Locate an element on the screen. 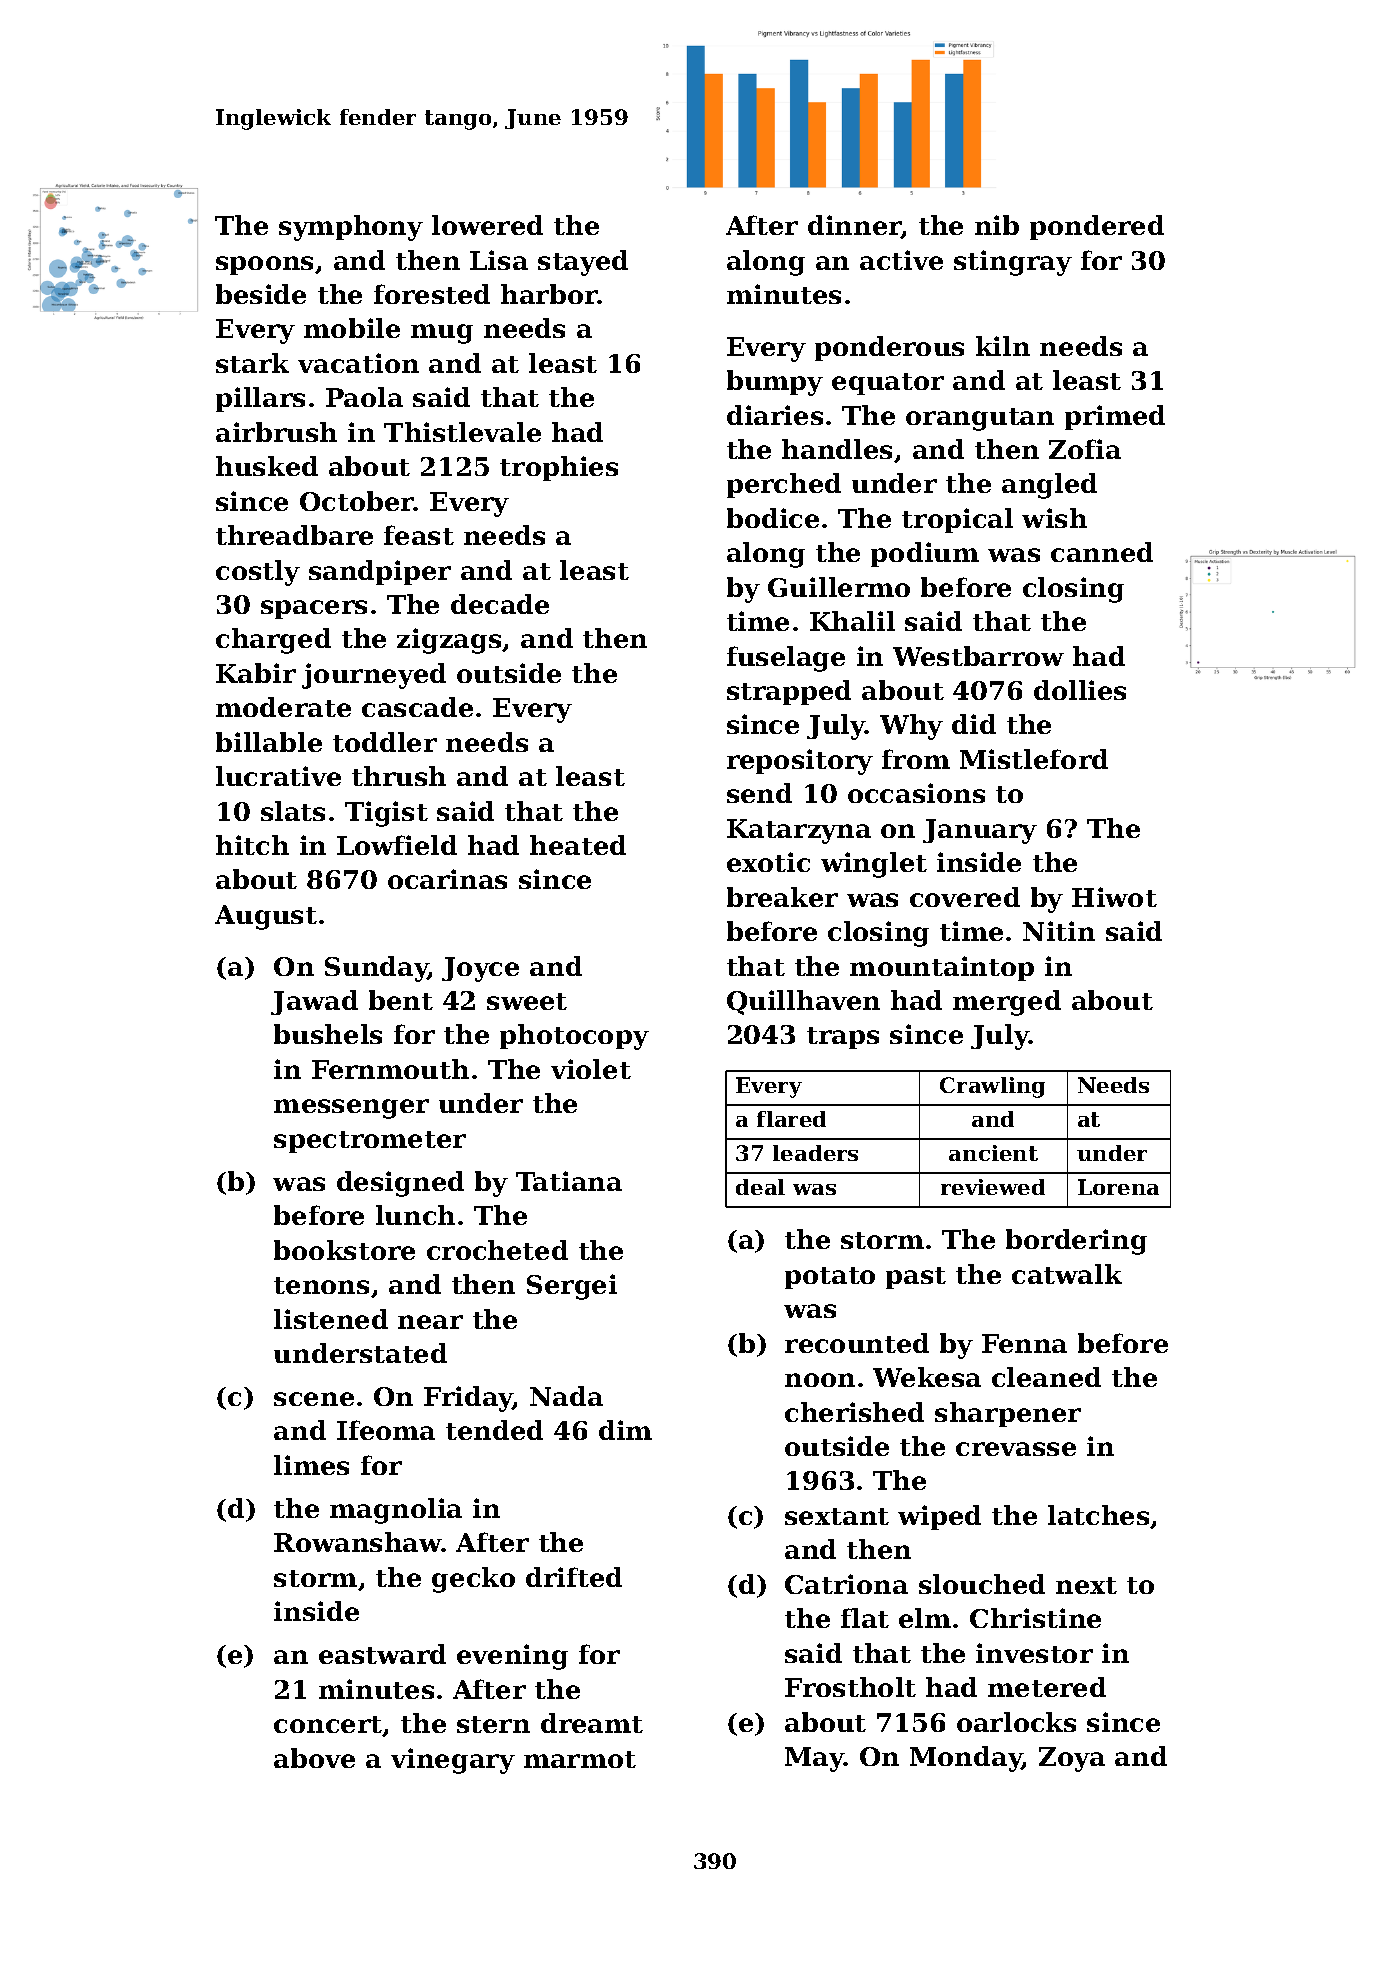 Image resolution: width=1386 pixels, height=1969 pixels. marmot is located at coordinates (580, 1759).
